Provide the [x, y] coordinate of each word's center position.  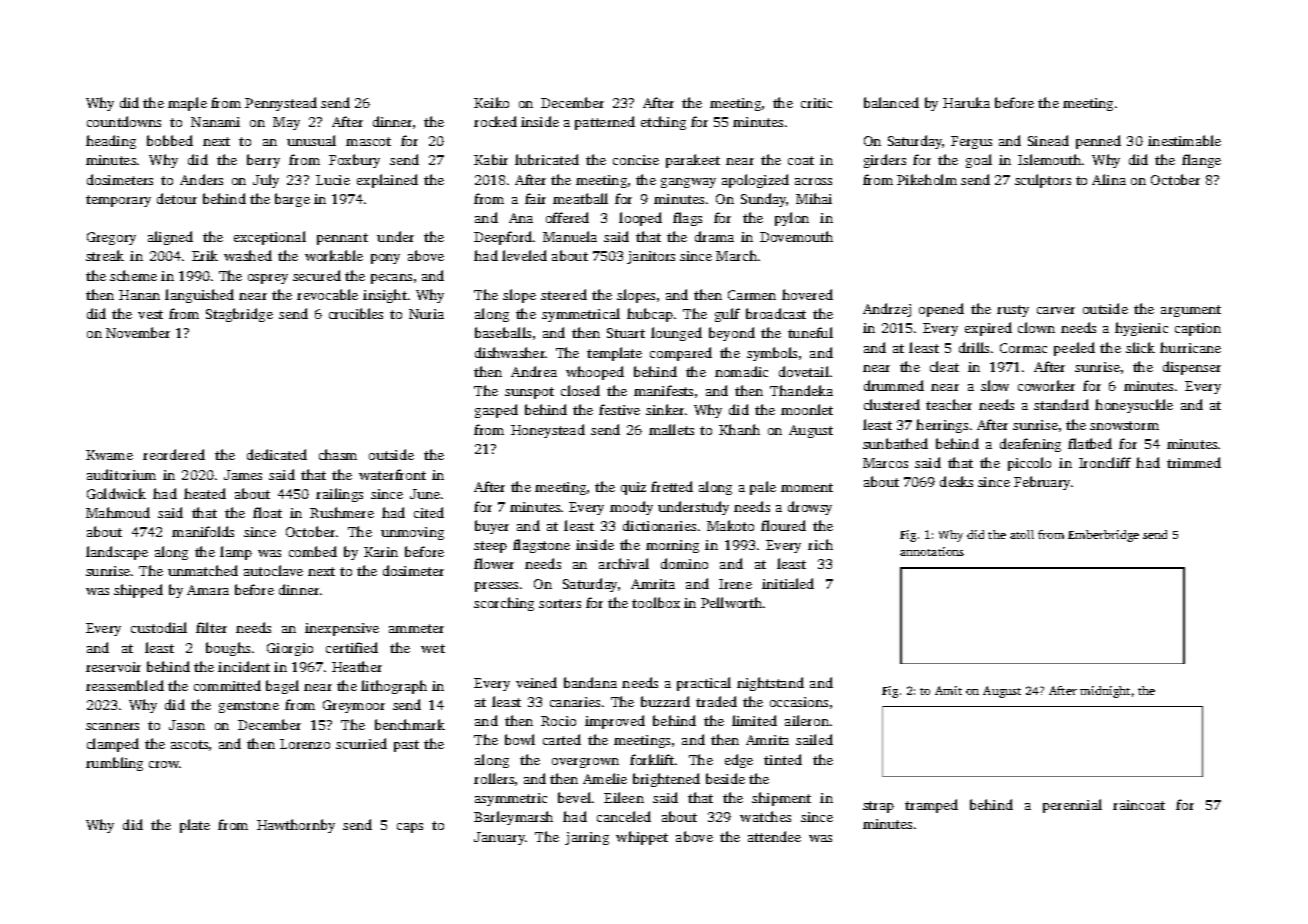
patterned [605, 123]
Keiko [491, 102]
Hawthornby [296, 826]
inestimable [1184, 140]
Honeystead [548, 431]
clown [1036, 327]
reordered [174, 454]
